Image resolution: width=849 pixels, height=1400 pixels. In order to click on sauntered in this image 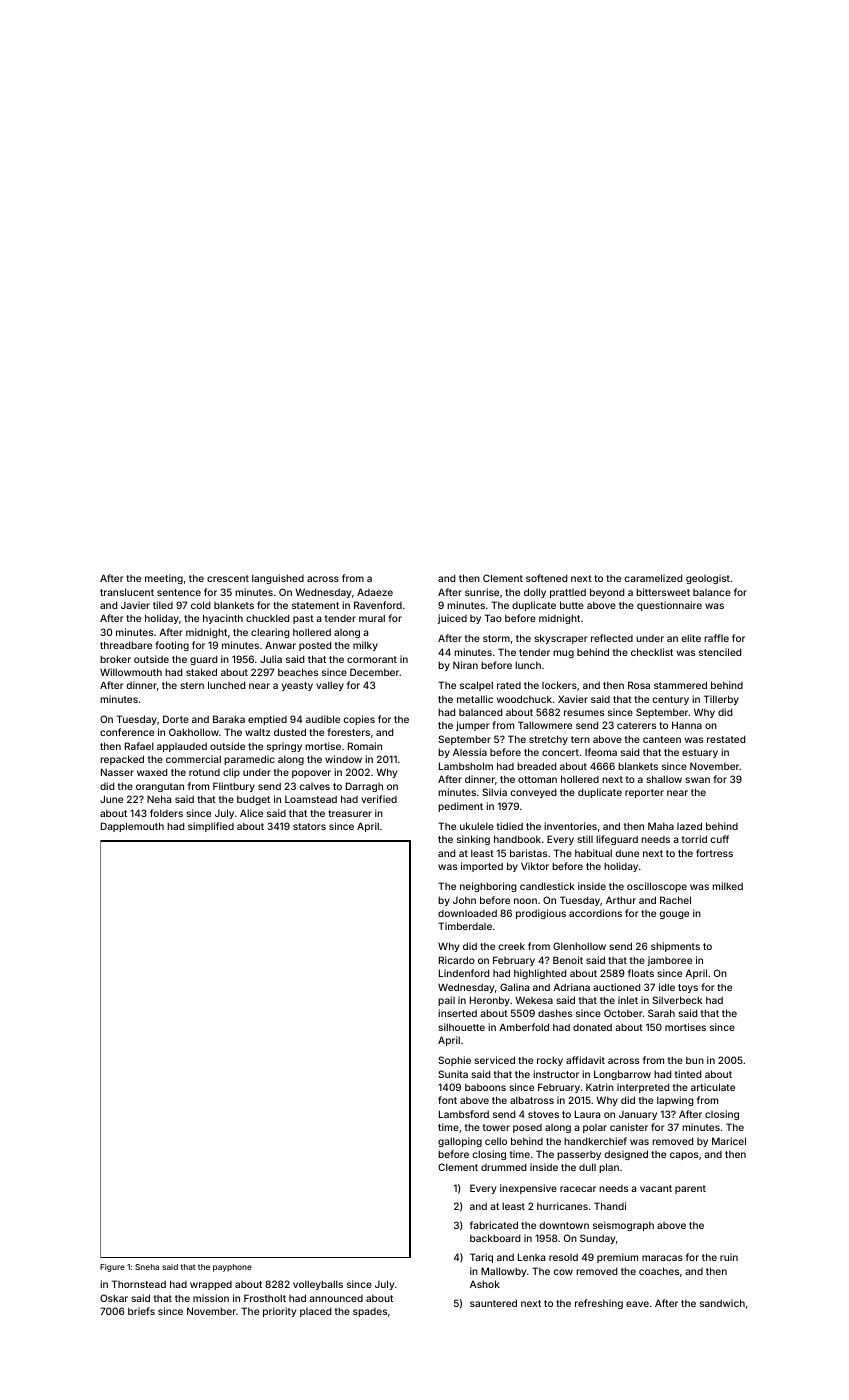, I will do `click(493, 1303)`.
